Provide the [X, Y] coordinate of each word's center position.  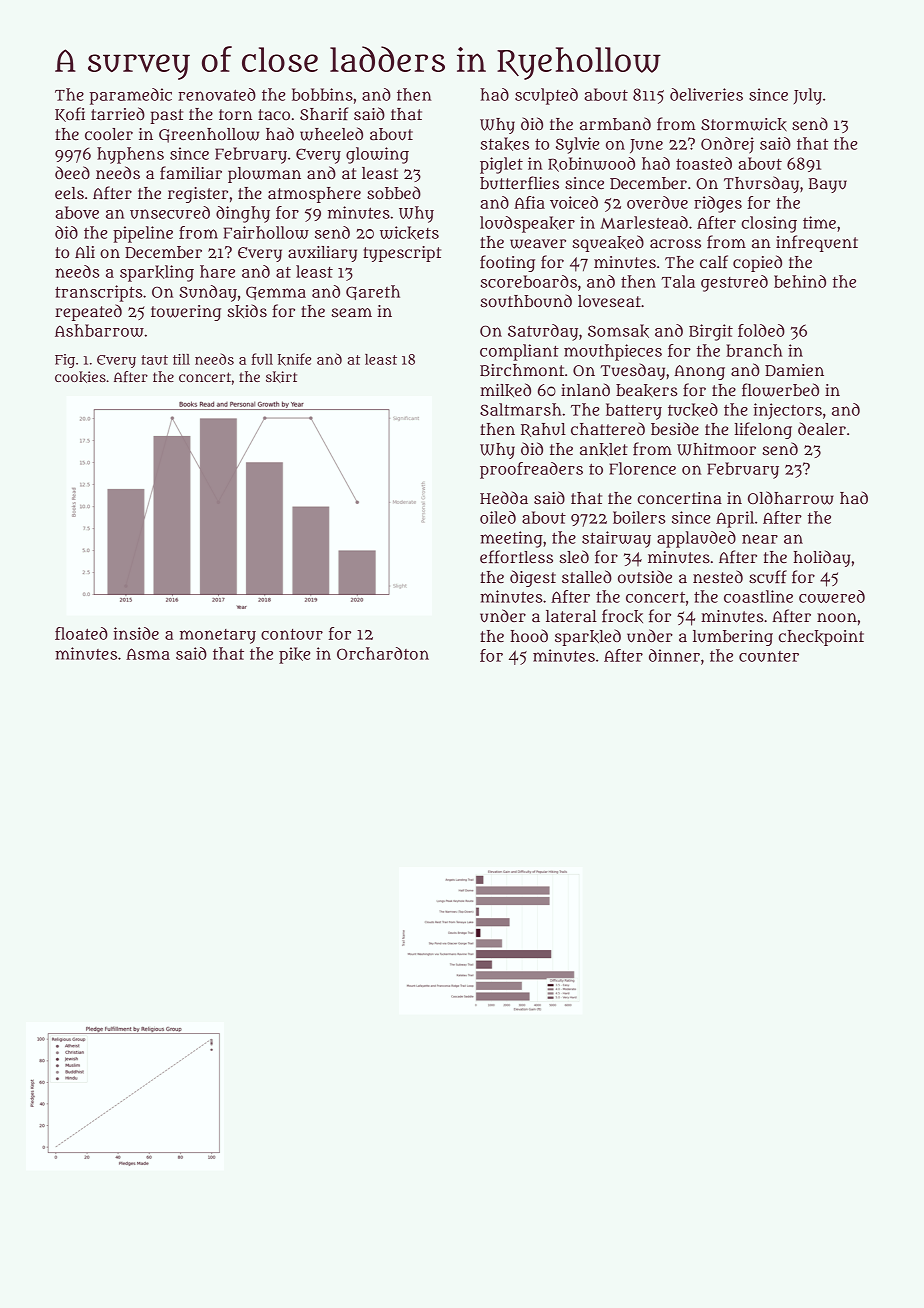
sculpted [546, 96]
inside [136, 633]
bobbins [322, 94]
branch [754, 350]
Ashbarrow [99, 330]
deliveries [706, 94]
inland [585, 389]
